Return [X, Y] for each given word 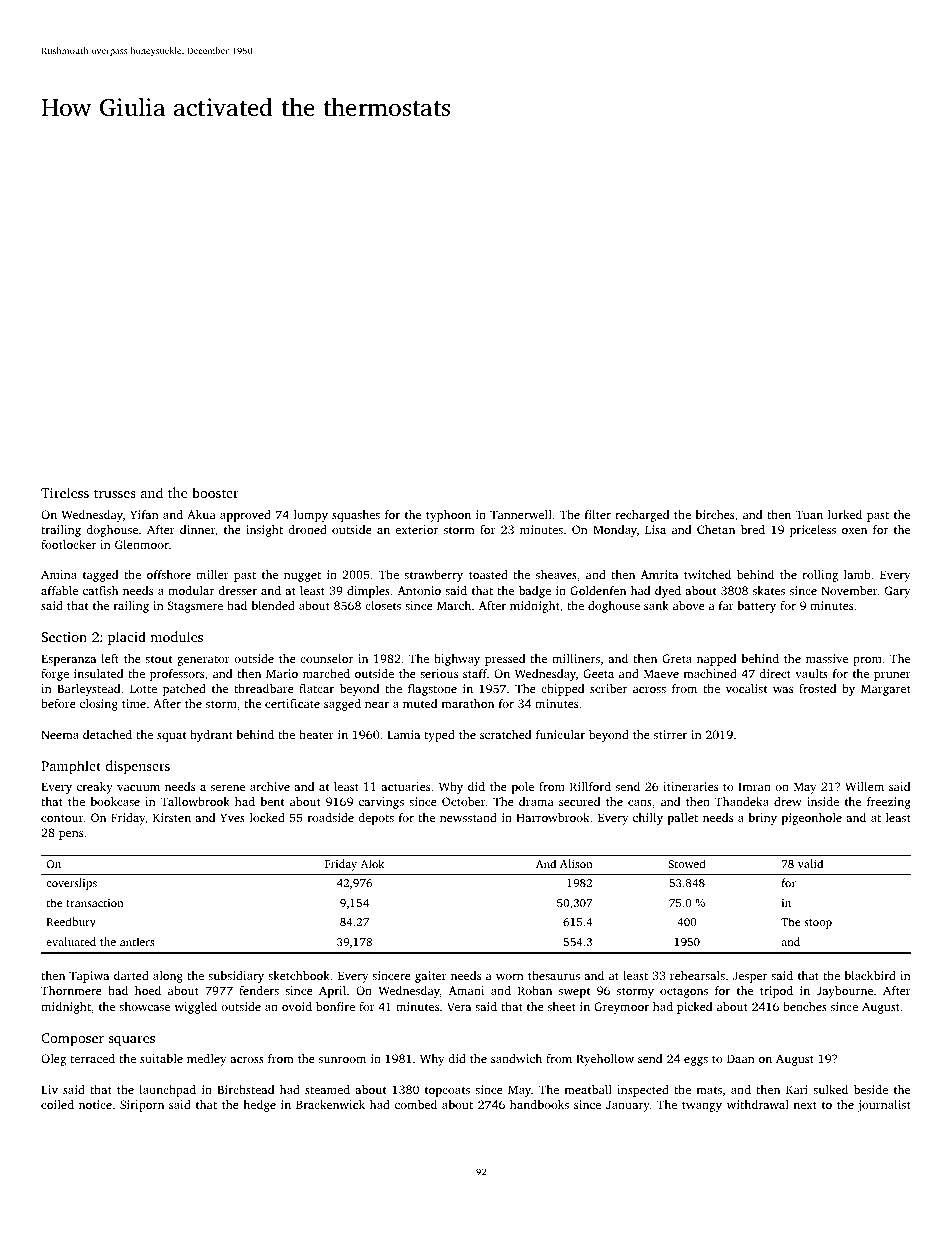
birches [714, 514]
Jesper [750, 977]
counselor [326, 658]
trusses [115, 493]
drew [788, 801]
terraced [92, 1058]
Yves [232, 817]
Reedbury [71, 923]
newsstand [468, 817]
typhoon [448, 516]
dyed [668, 592]
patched [184, 690]
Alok [372, 863]
